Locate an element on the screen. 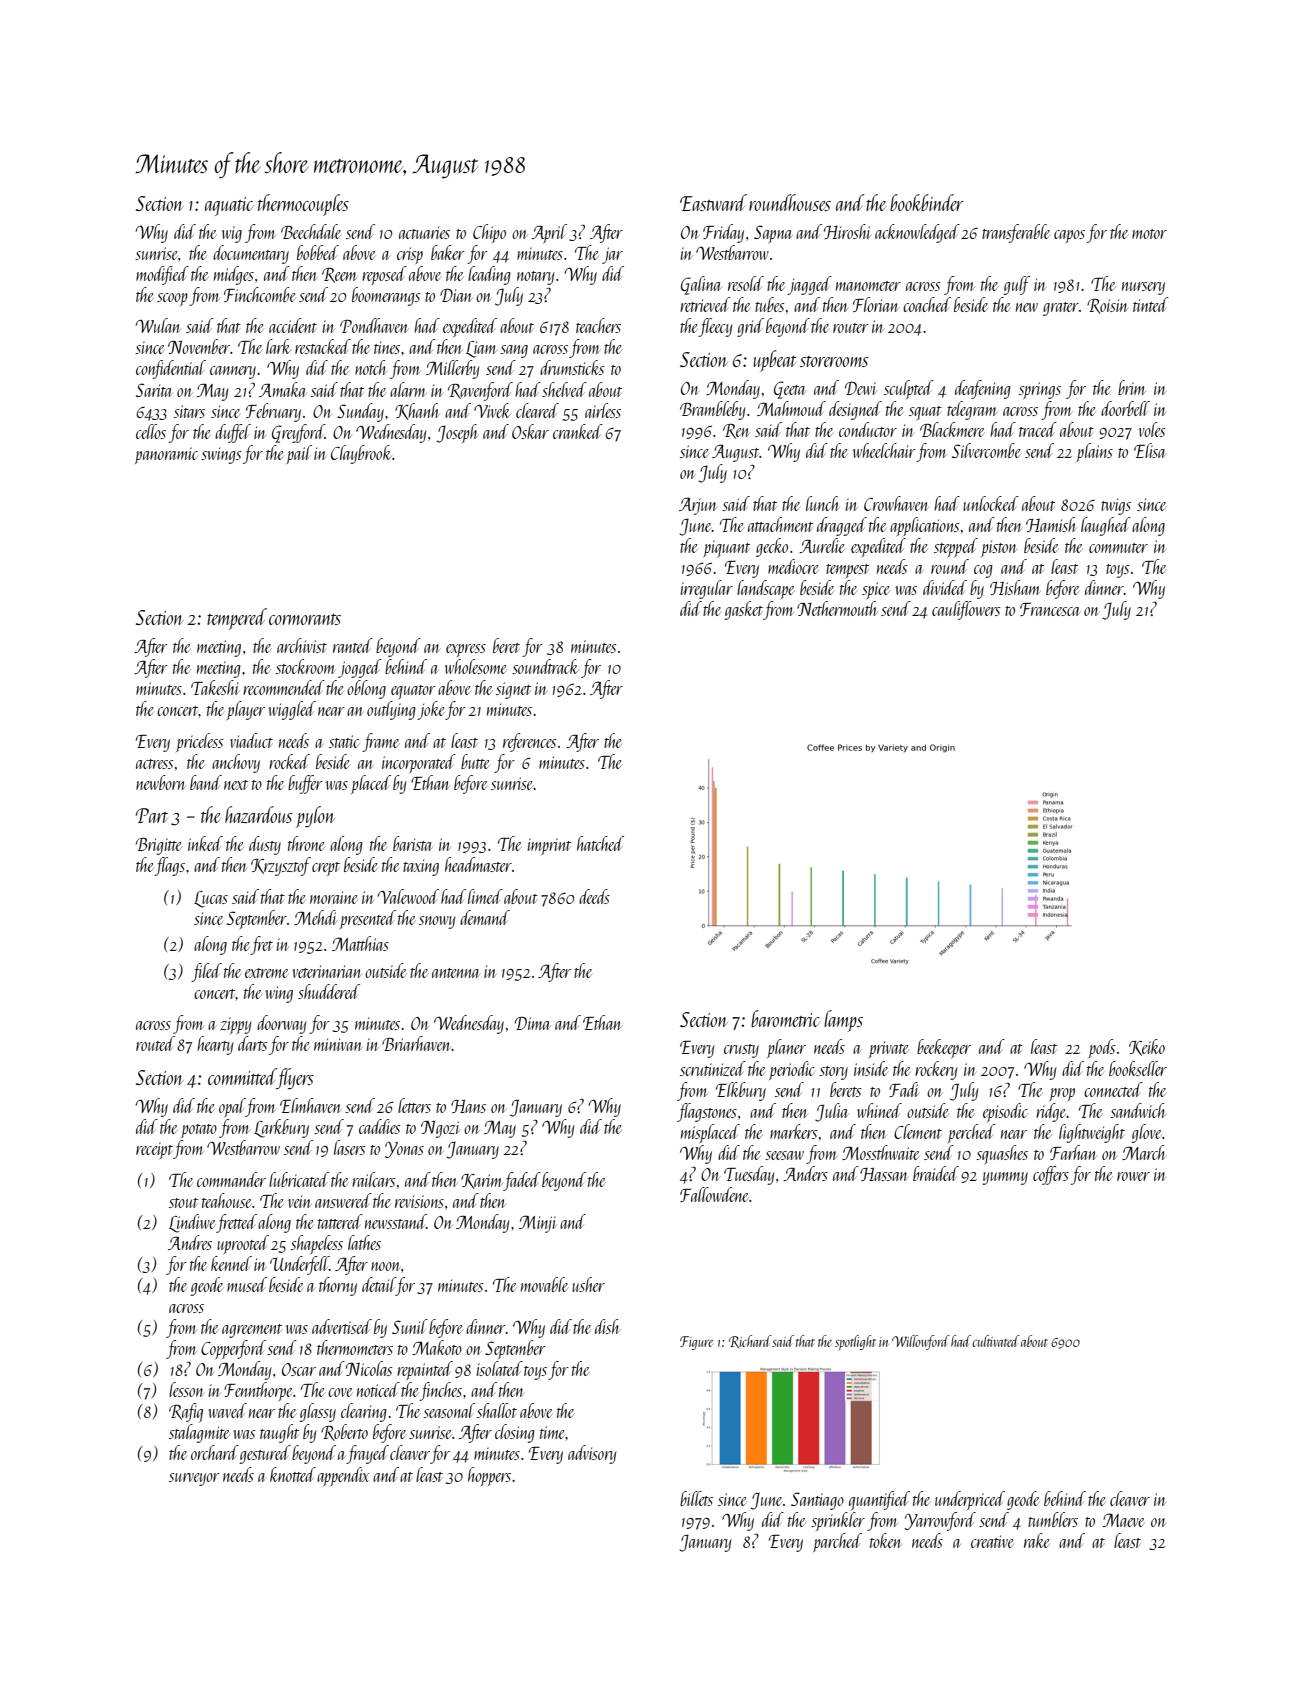 This screenshot has height=1685, width=1302. thermocouples is located at coordinates (303, 205).
